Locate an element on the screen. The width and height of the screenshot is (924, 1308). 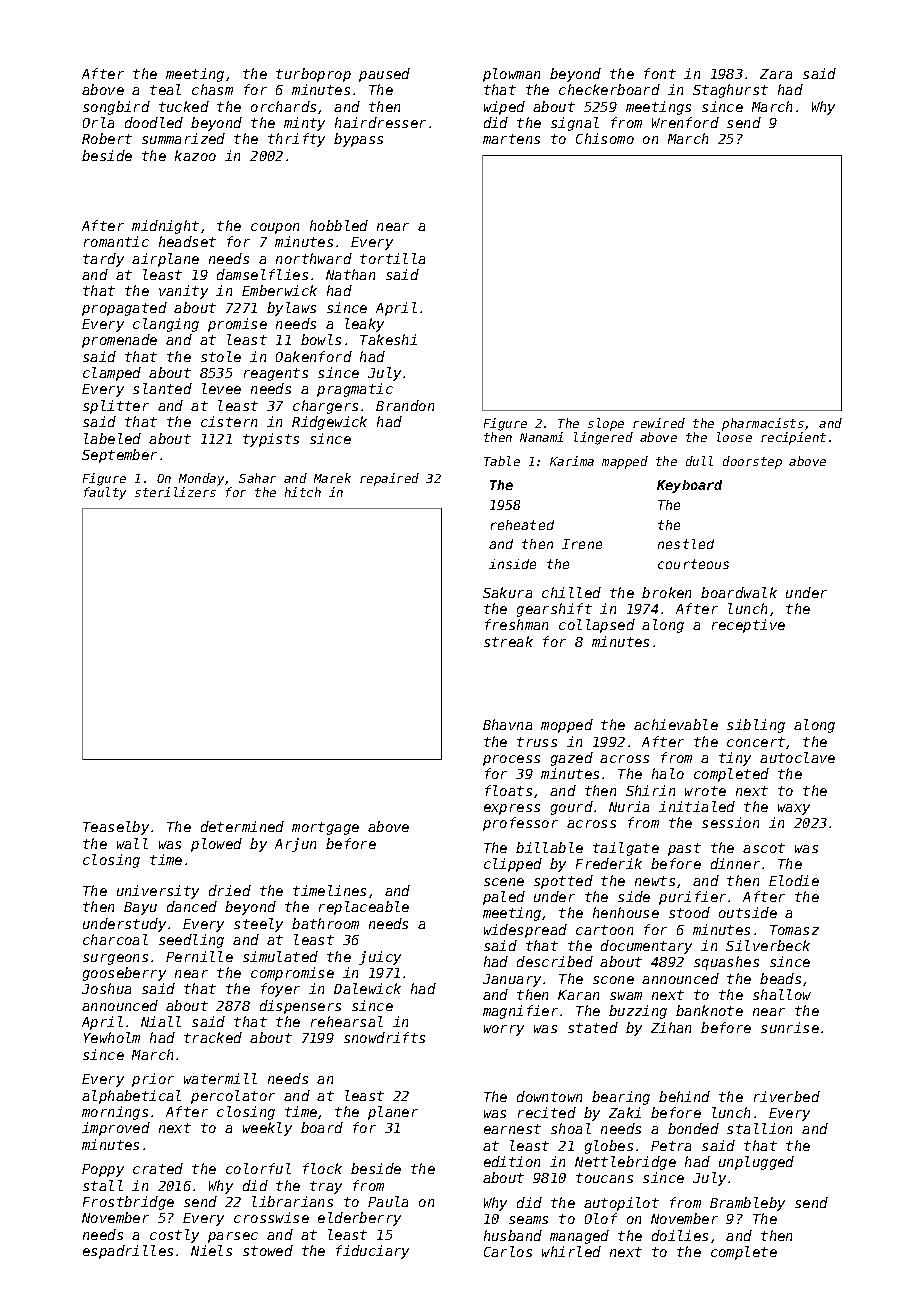
bonded is located at coordinates (693, 1128).
